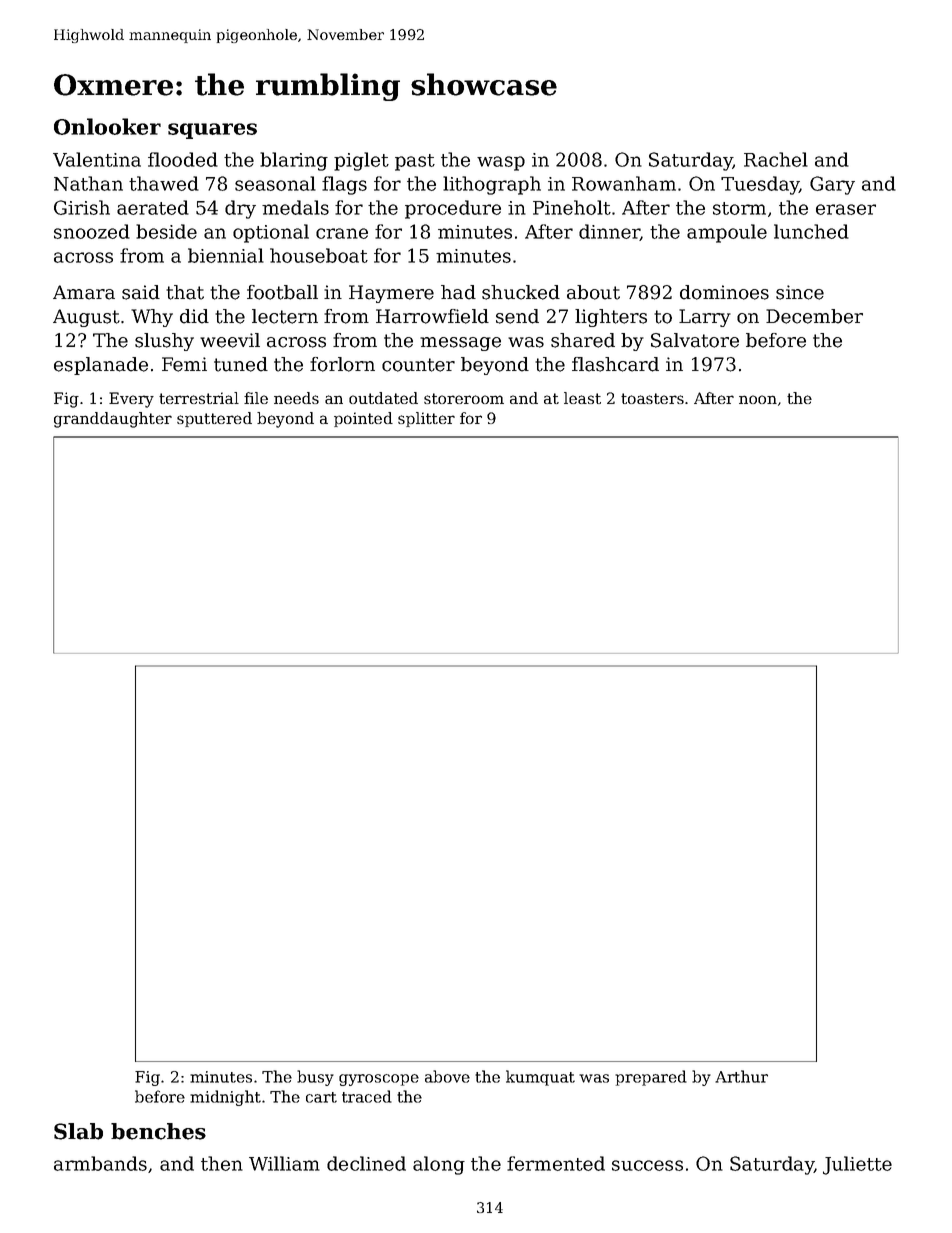  I want to click on kumquat, so click(540, 1078).
